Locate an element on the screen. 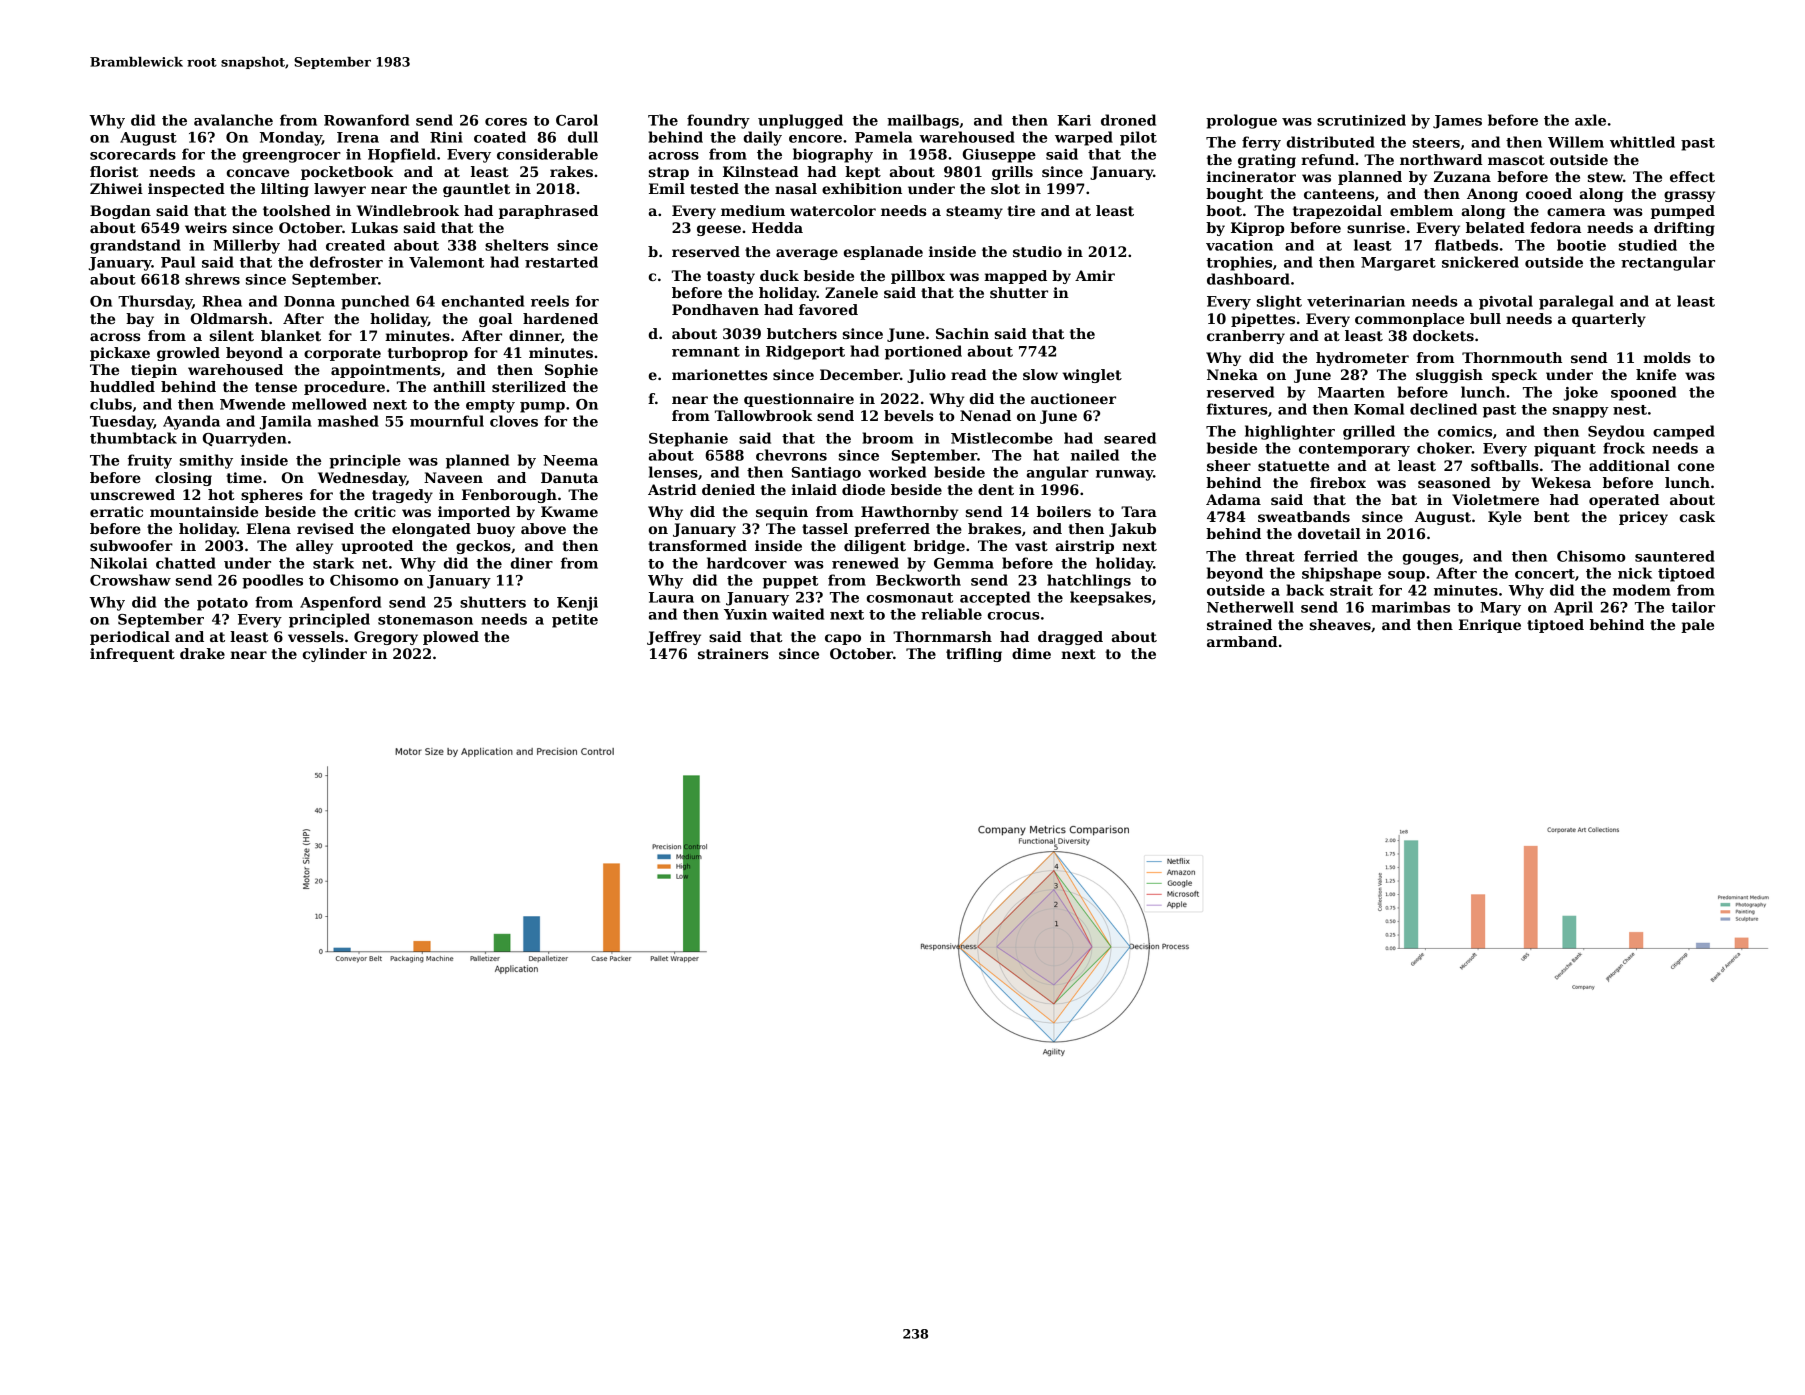 The image size is (1805, 1395). scrutinized is located at coordinates (1361, 120).
